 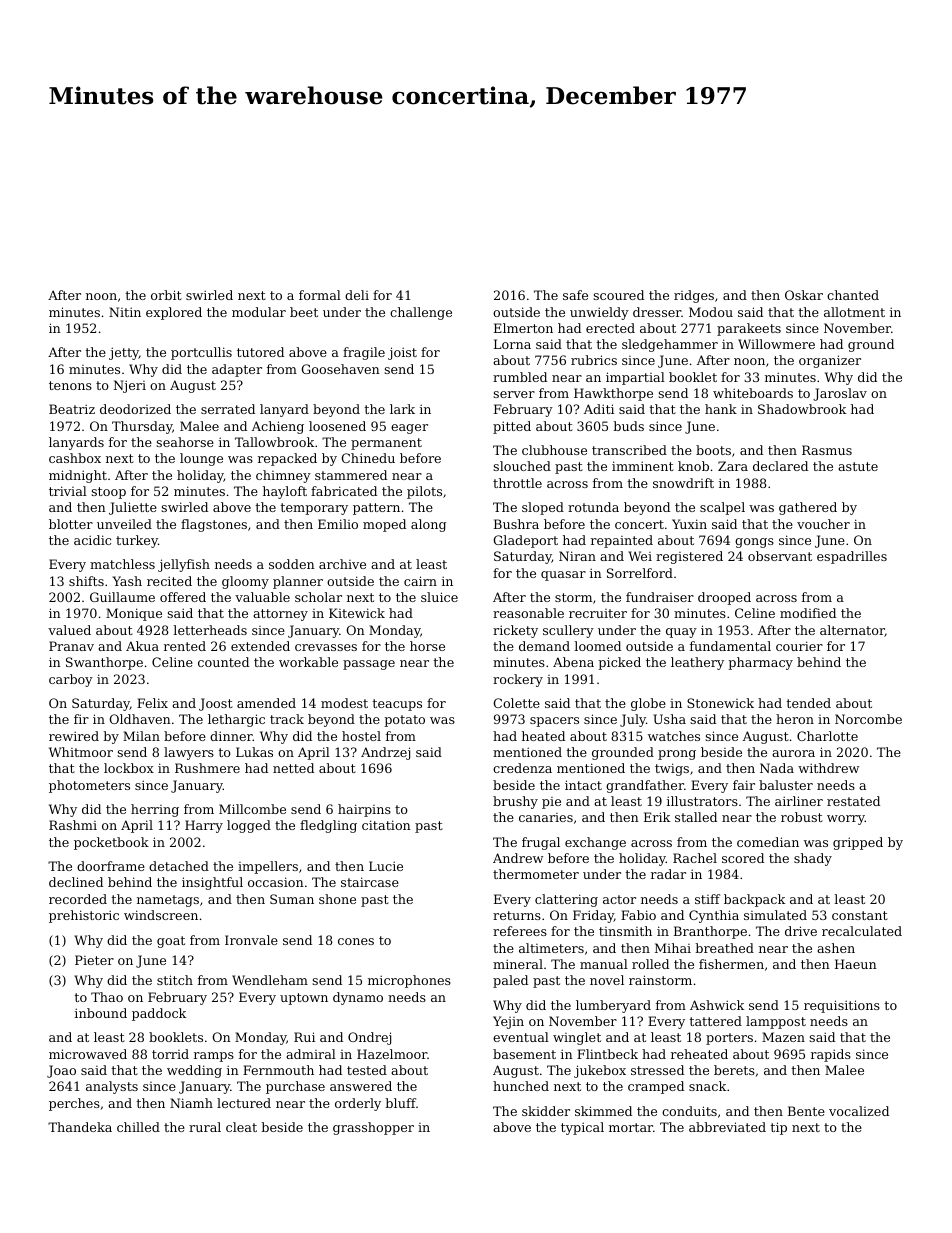 I want to click on lethargic, so click(x=236, y=720).
